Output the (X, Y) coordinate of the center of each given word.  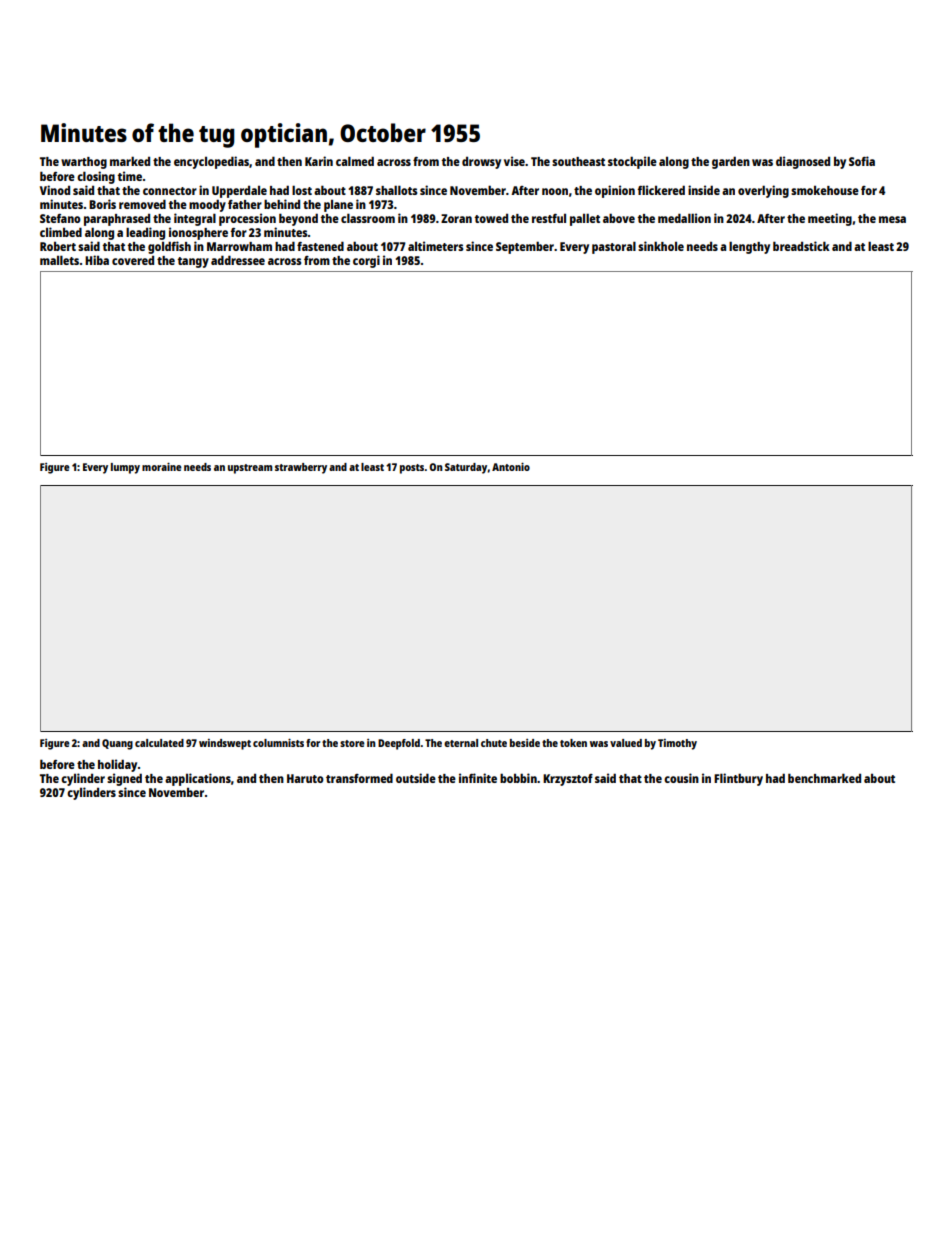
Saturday (466, 468)
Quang (117, 744)
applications (198, 779)
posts (412, 469)
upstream (250, 469)
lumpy (125, 468)
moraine (162, 466)
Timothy (677, 744)
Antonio (511, 466)
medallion (684, 218)
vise (514, 161)
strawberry (301, 468)
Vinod (55, 190)
